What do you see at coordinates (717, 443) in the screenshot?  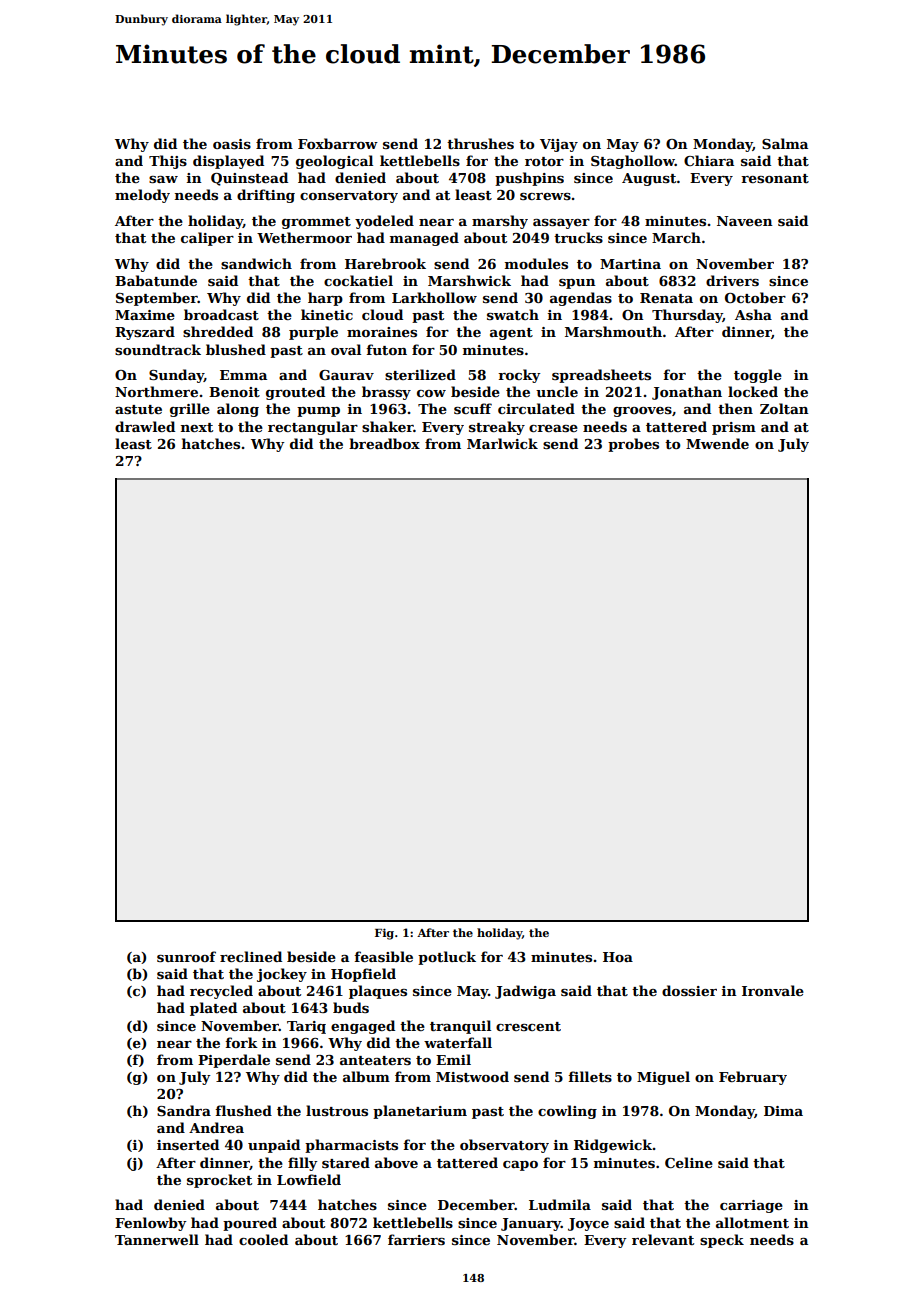 I see `Mwende` at bounding box center [717, 443].
